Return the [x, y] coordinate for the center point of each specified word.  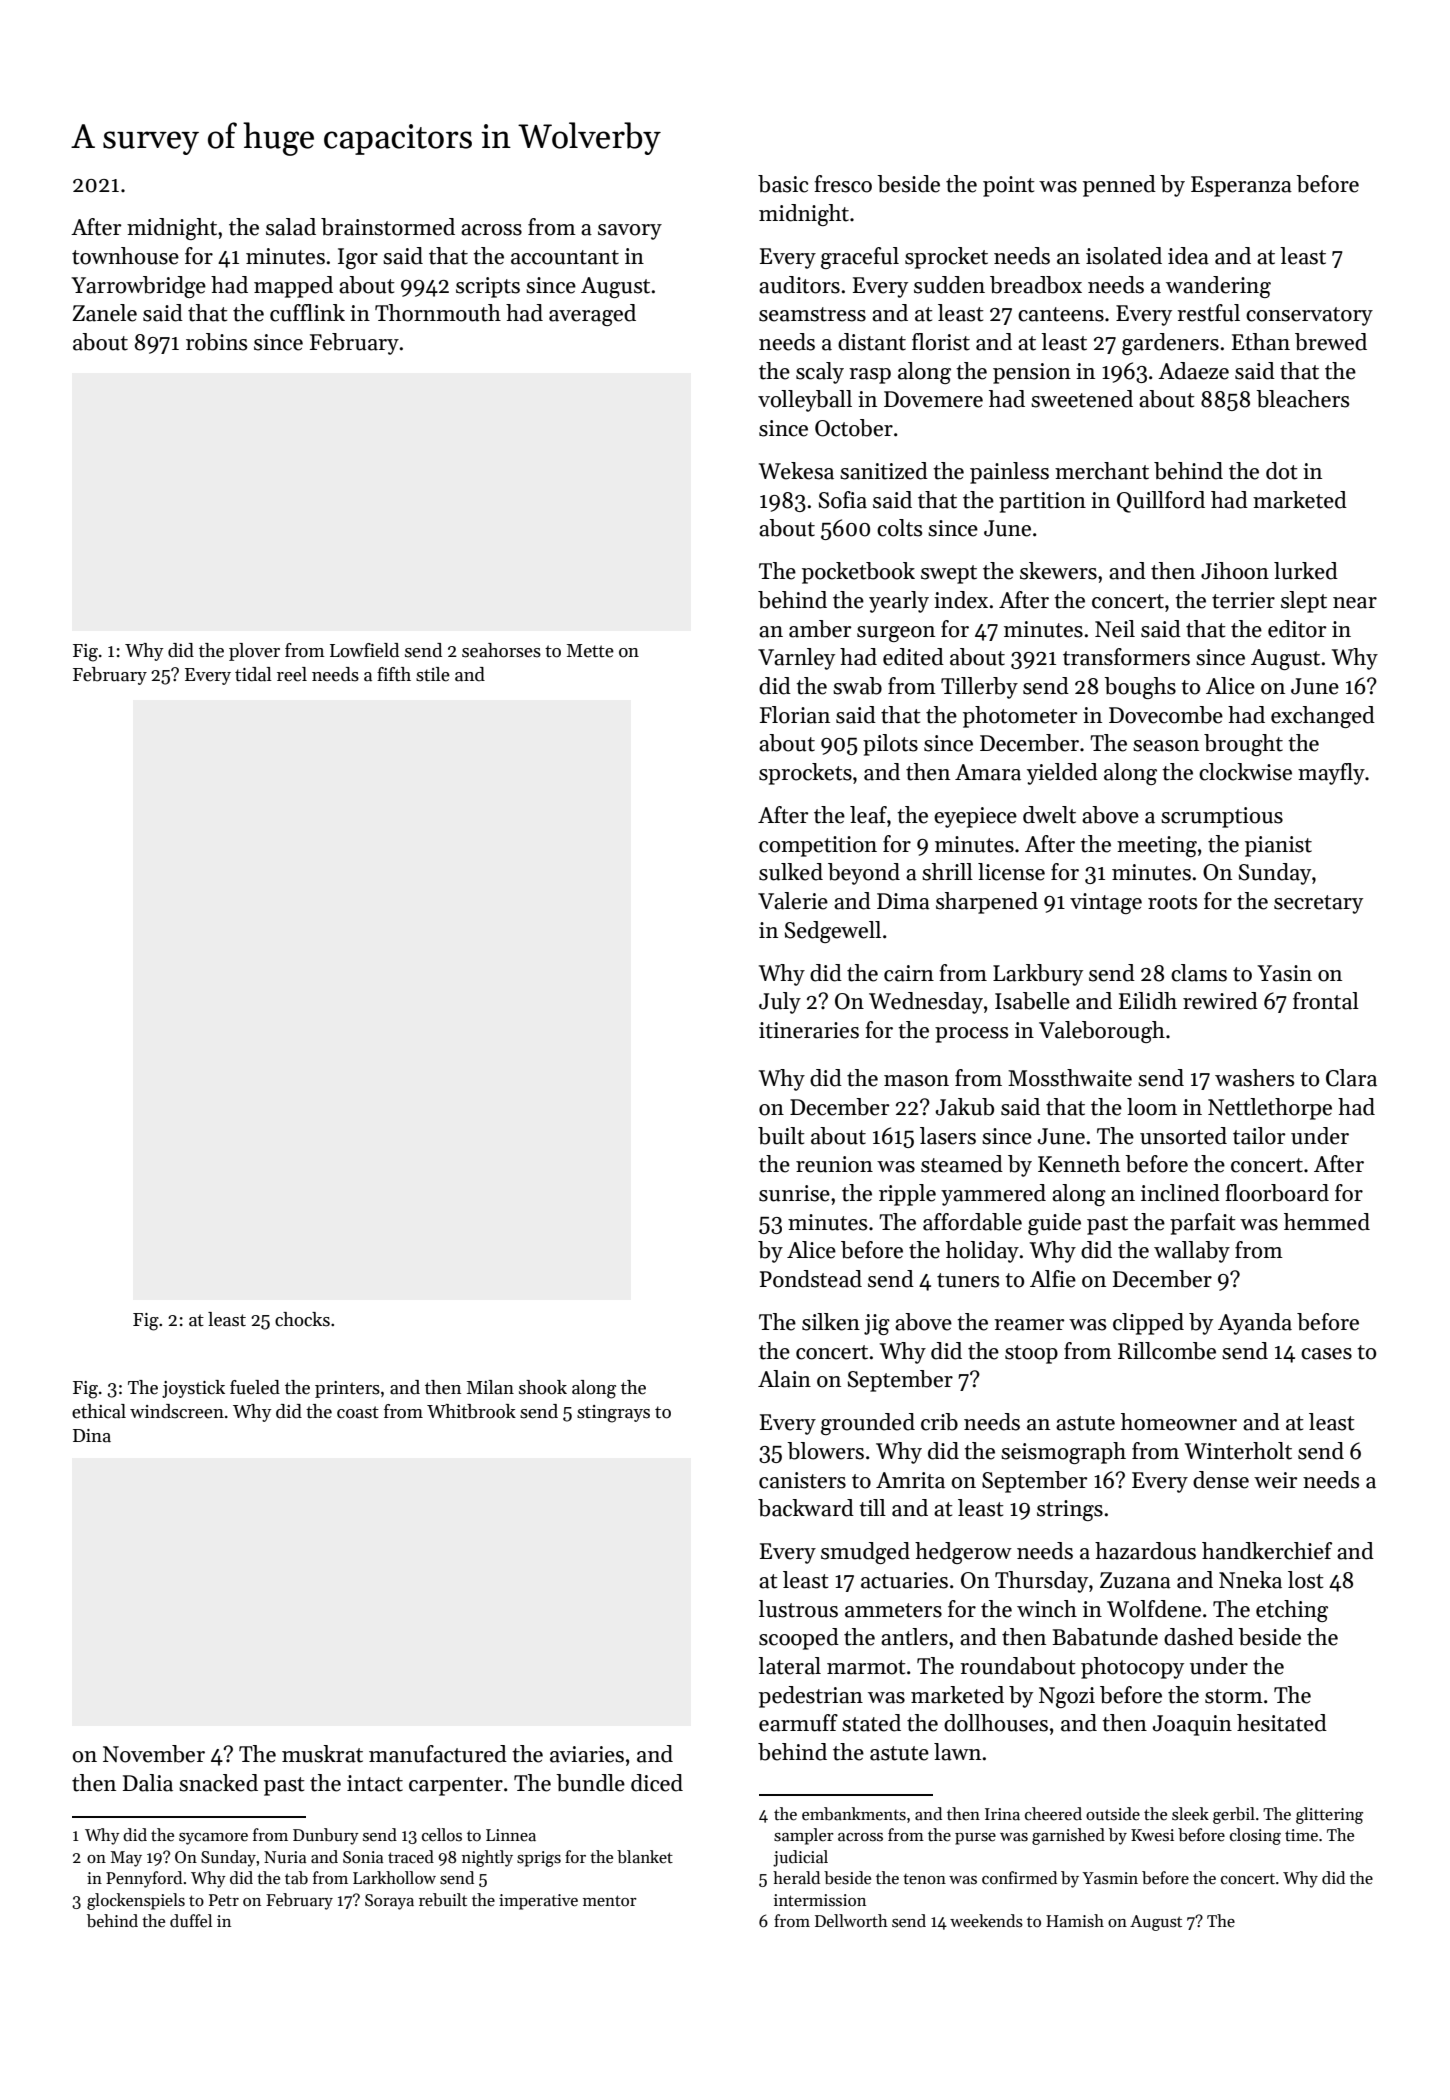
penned [1119, 186]
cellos [442, 1835]
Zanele [104, 313]
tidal [253, 674]
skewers [1058, 571]
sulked [791, 872]
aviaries [587, 1754]
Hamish [1075, 1921]
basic [783, 184]
